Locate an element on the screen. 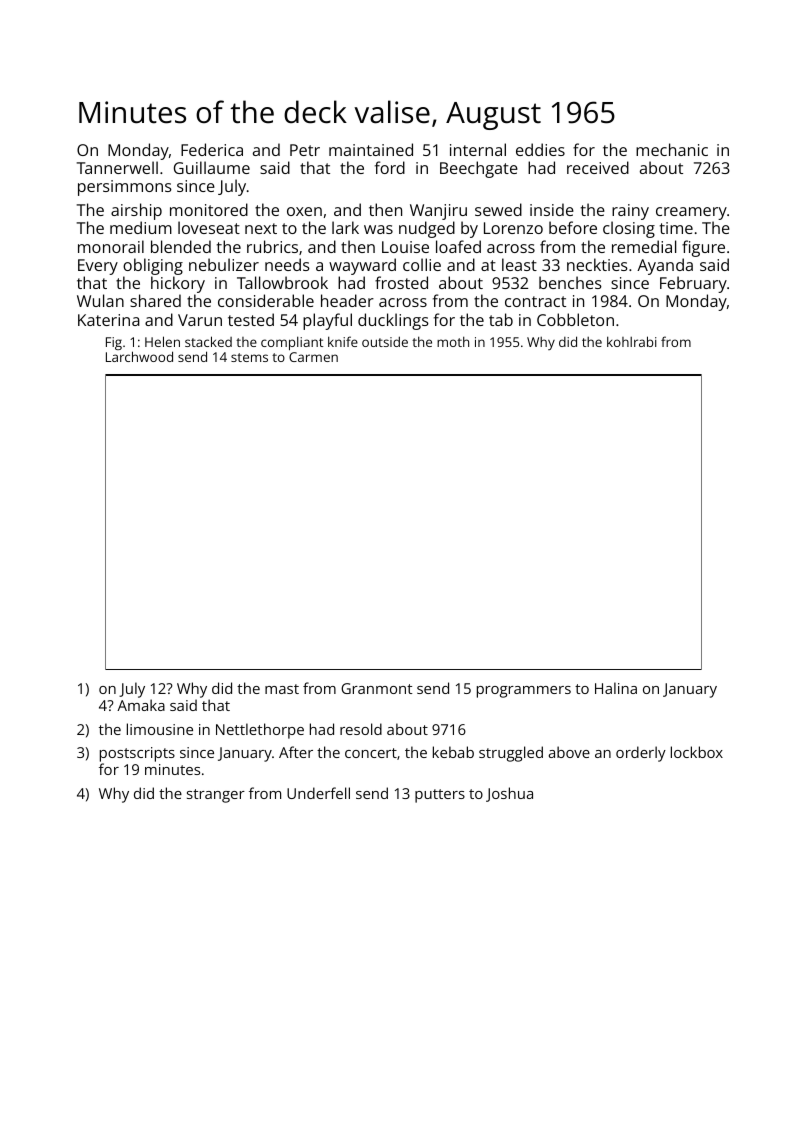  monorail is located at coordinates (111, 246).
